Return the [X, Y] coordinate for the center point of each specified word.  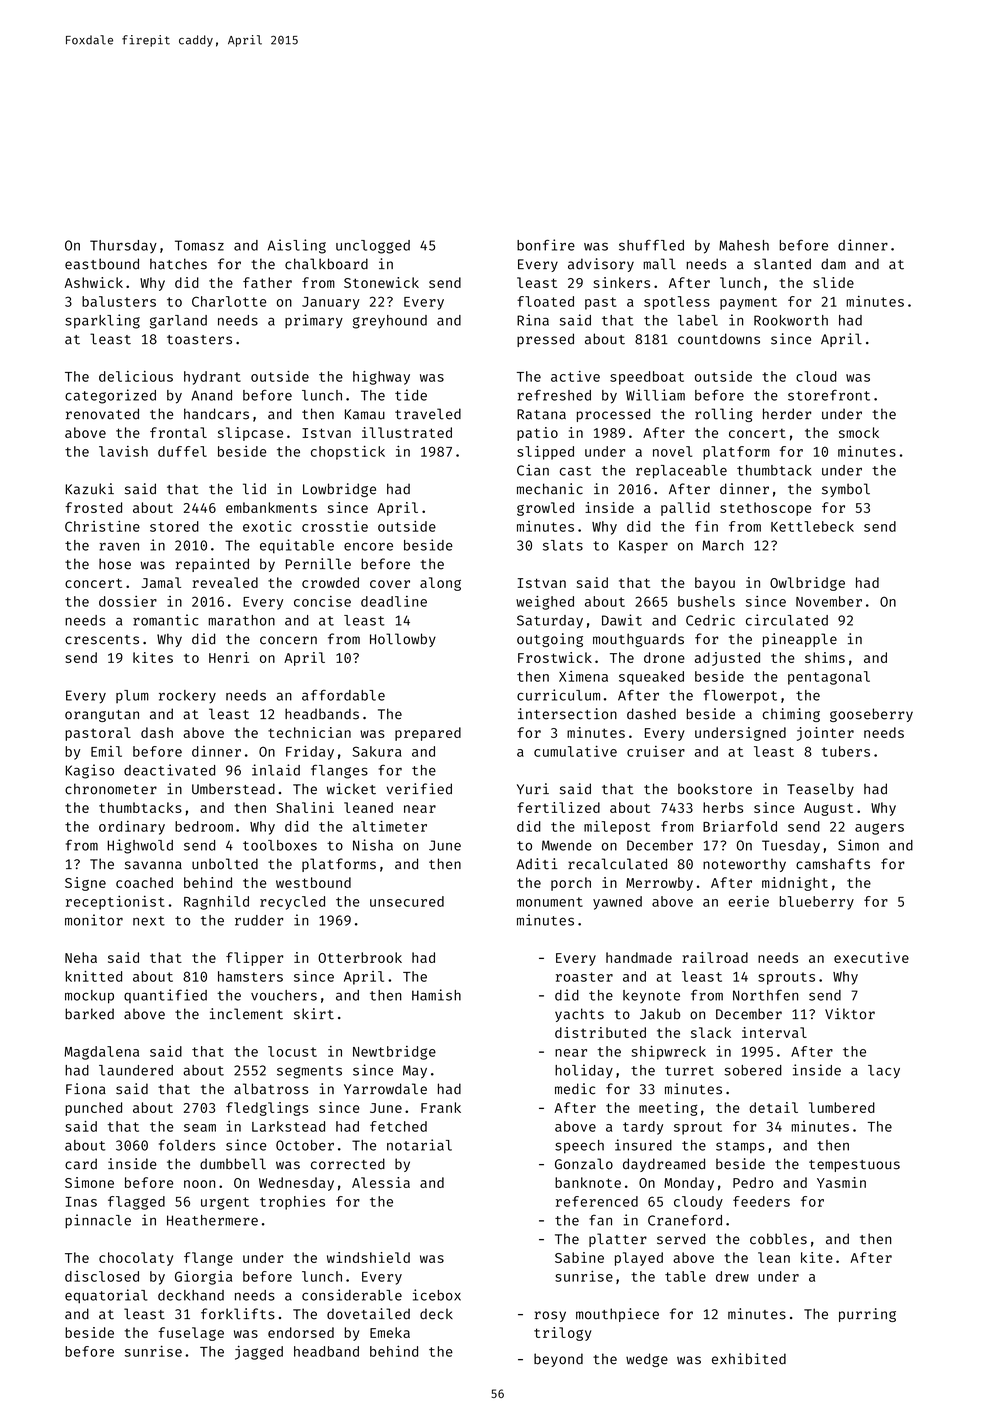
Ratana [541, 414]
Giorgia [203, 1278]
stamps [740, 1147]
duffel [182, 451]
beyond [558, 1360]
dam [833, 264]
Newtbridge [394, 1053]
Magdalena [102, 1053]
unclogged [373, 247]
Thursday [123, 246]
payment [748, 303]
